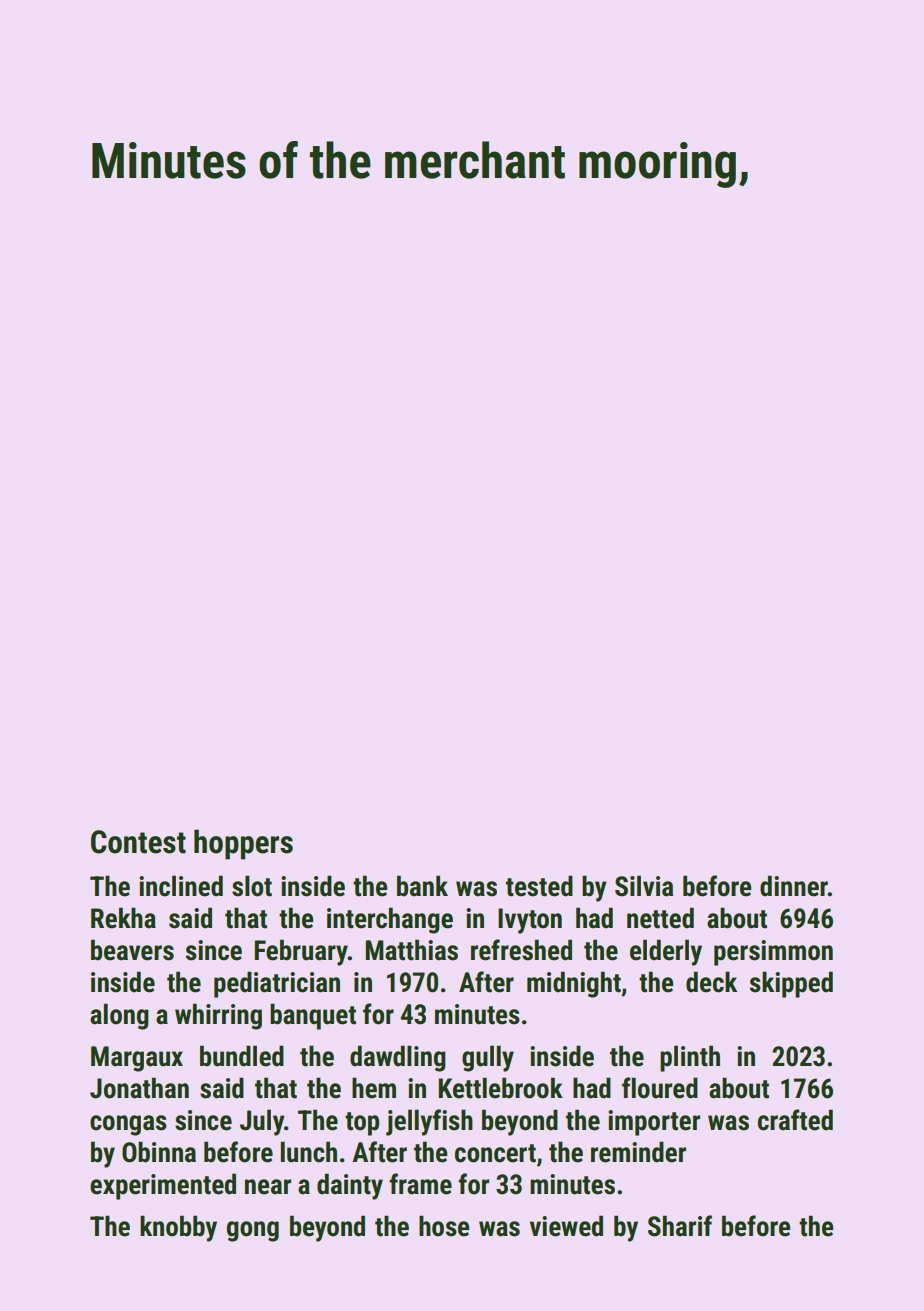 This image has width=924, height=1311. What do you see at coordinates (794, 886) in the image?
I see `dinner` at bounding box center [794, 886].
